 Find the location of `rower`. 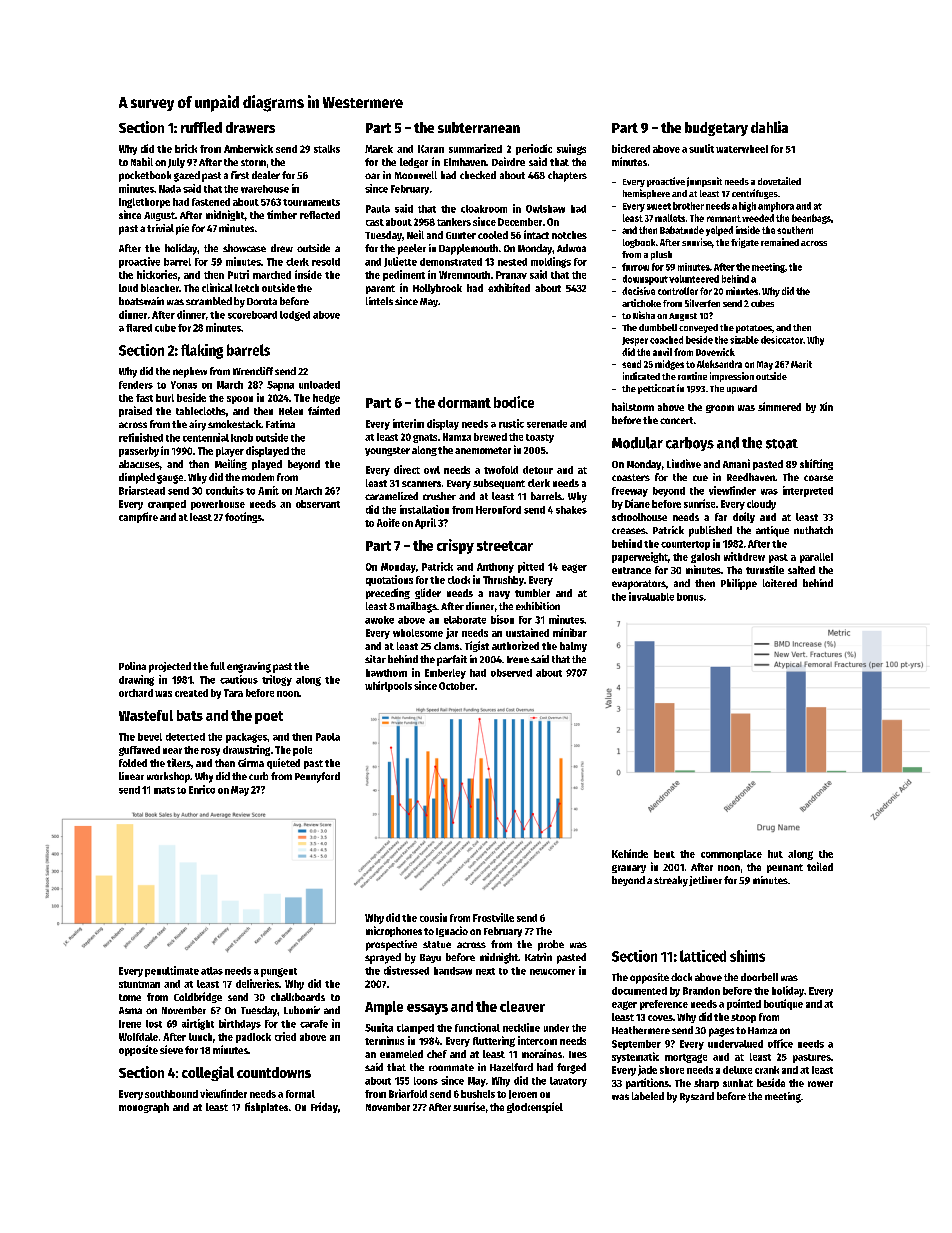

rower is located at coordinates (820, 1084).
